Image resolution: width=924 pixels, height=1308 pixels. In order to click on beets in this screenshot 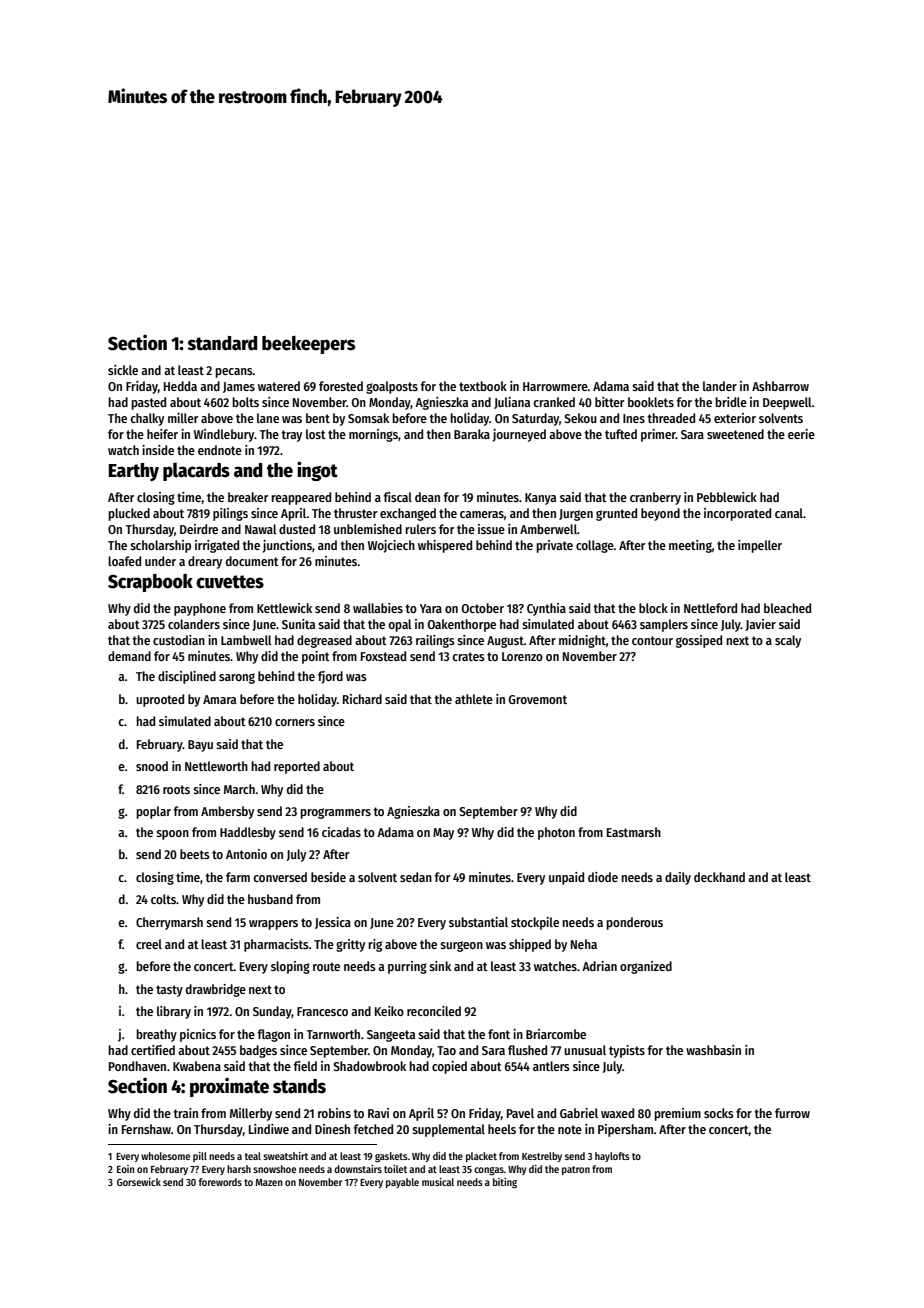, I will do `click(195, 854)`.
